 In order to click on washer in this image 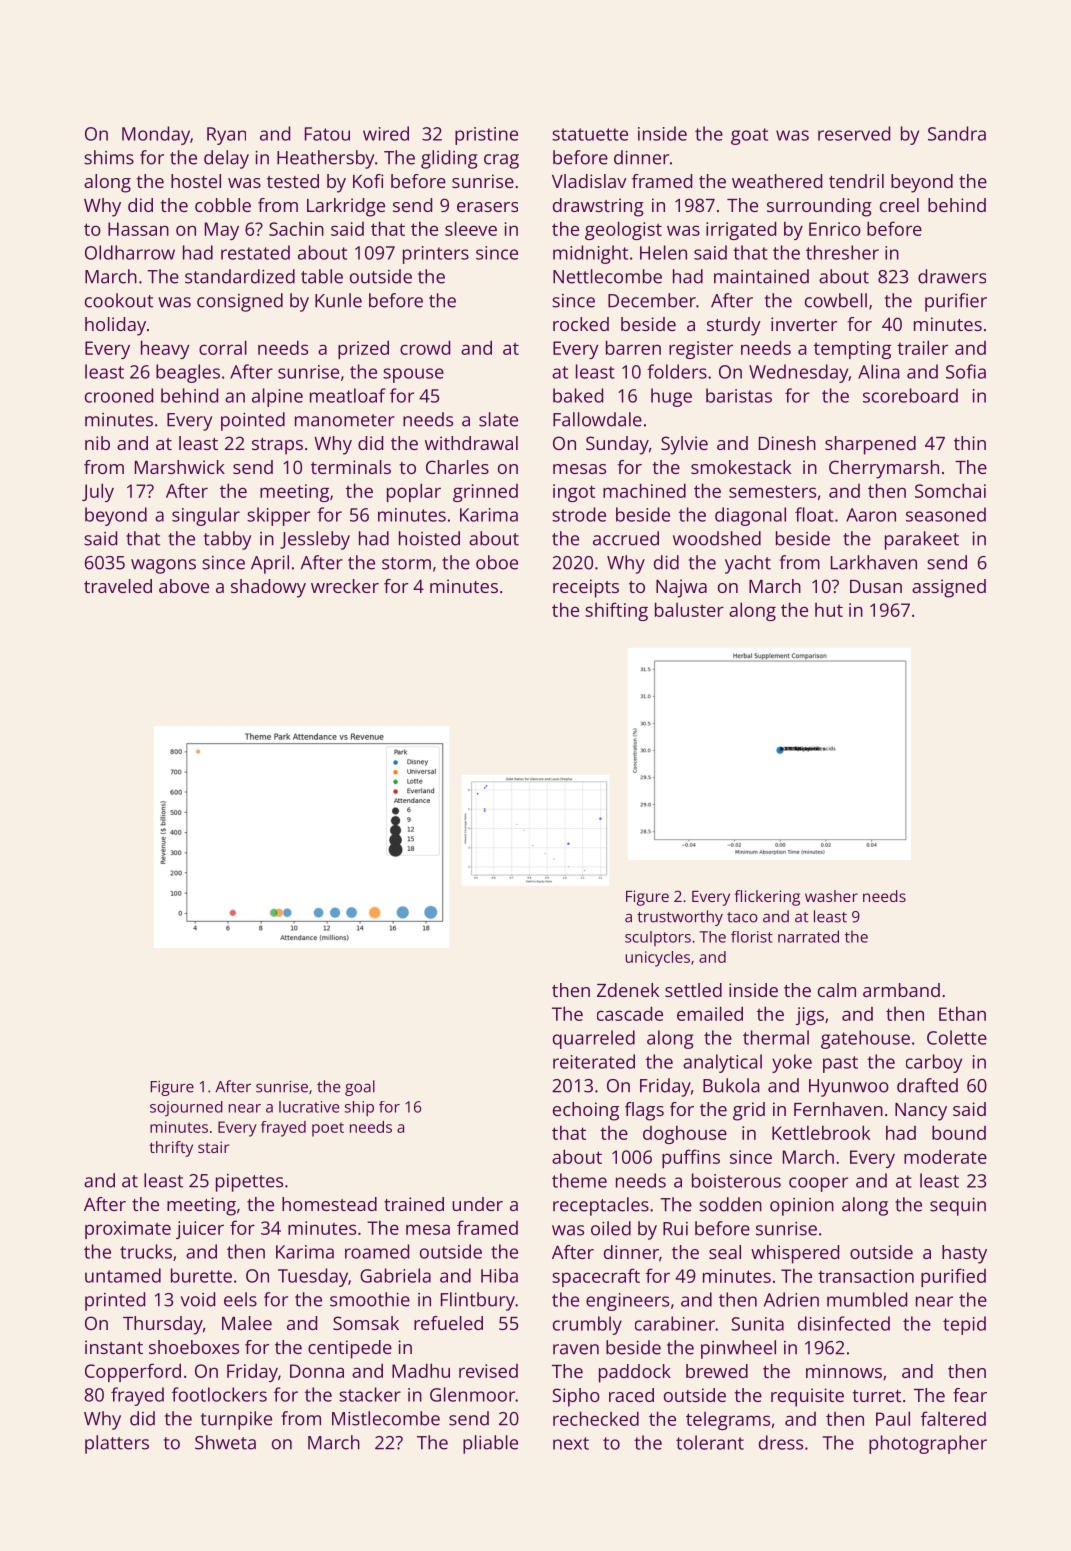, I will do `click(831, 896)`.
